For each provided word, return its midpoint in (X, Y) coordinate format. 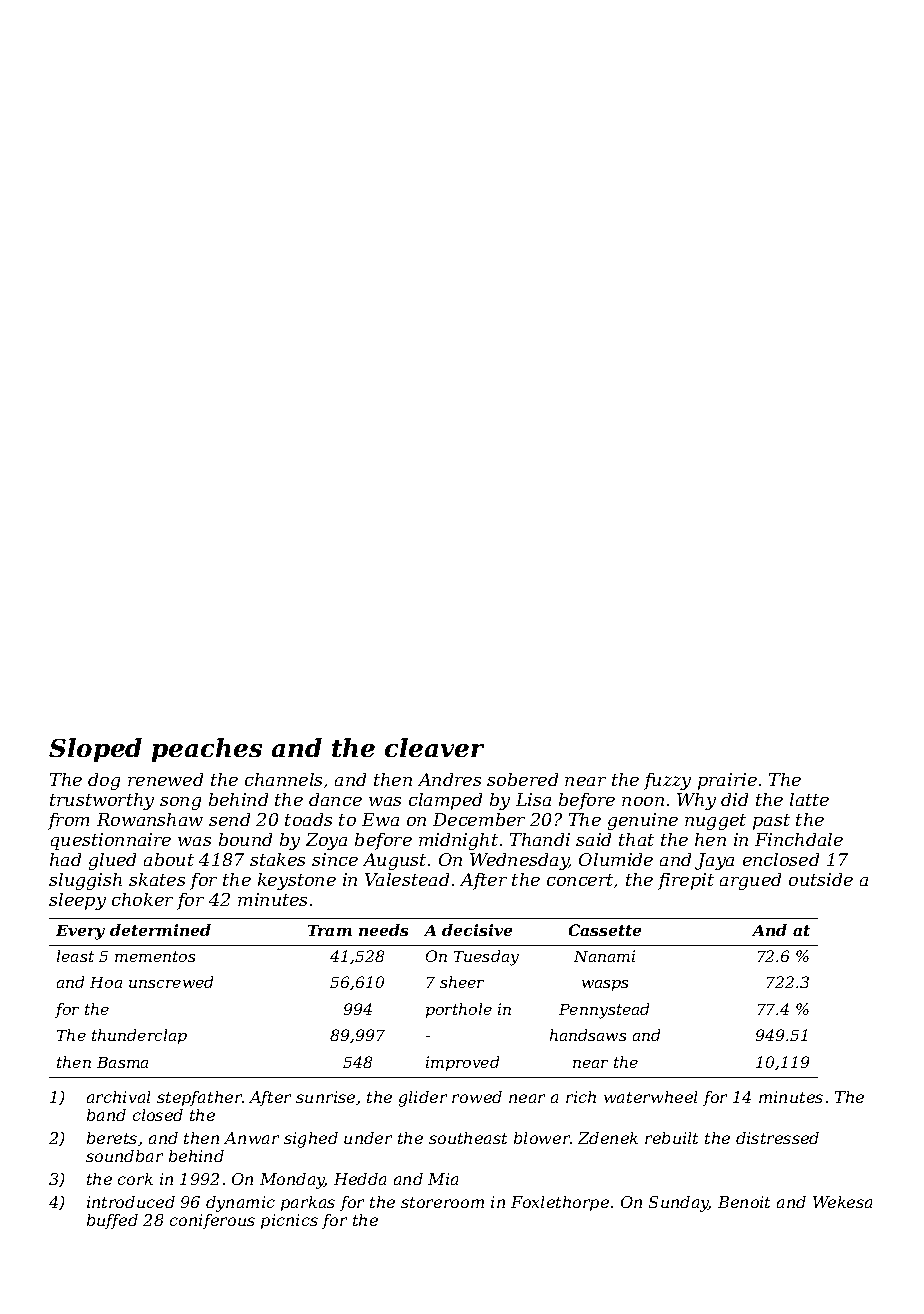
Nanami (604, 956)
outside (821, 879)
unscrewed (171, 982)
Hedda (360, 1179)
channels (283, 779)
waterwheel (650, 1097)
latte (809, 799)
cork (135, 1179)
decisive (477, 930)
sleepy (77, 901)
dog (104, 781)
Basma (122, 1062)
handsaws (588, 1035)
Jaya (714, 861)
